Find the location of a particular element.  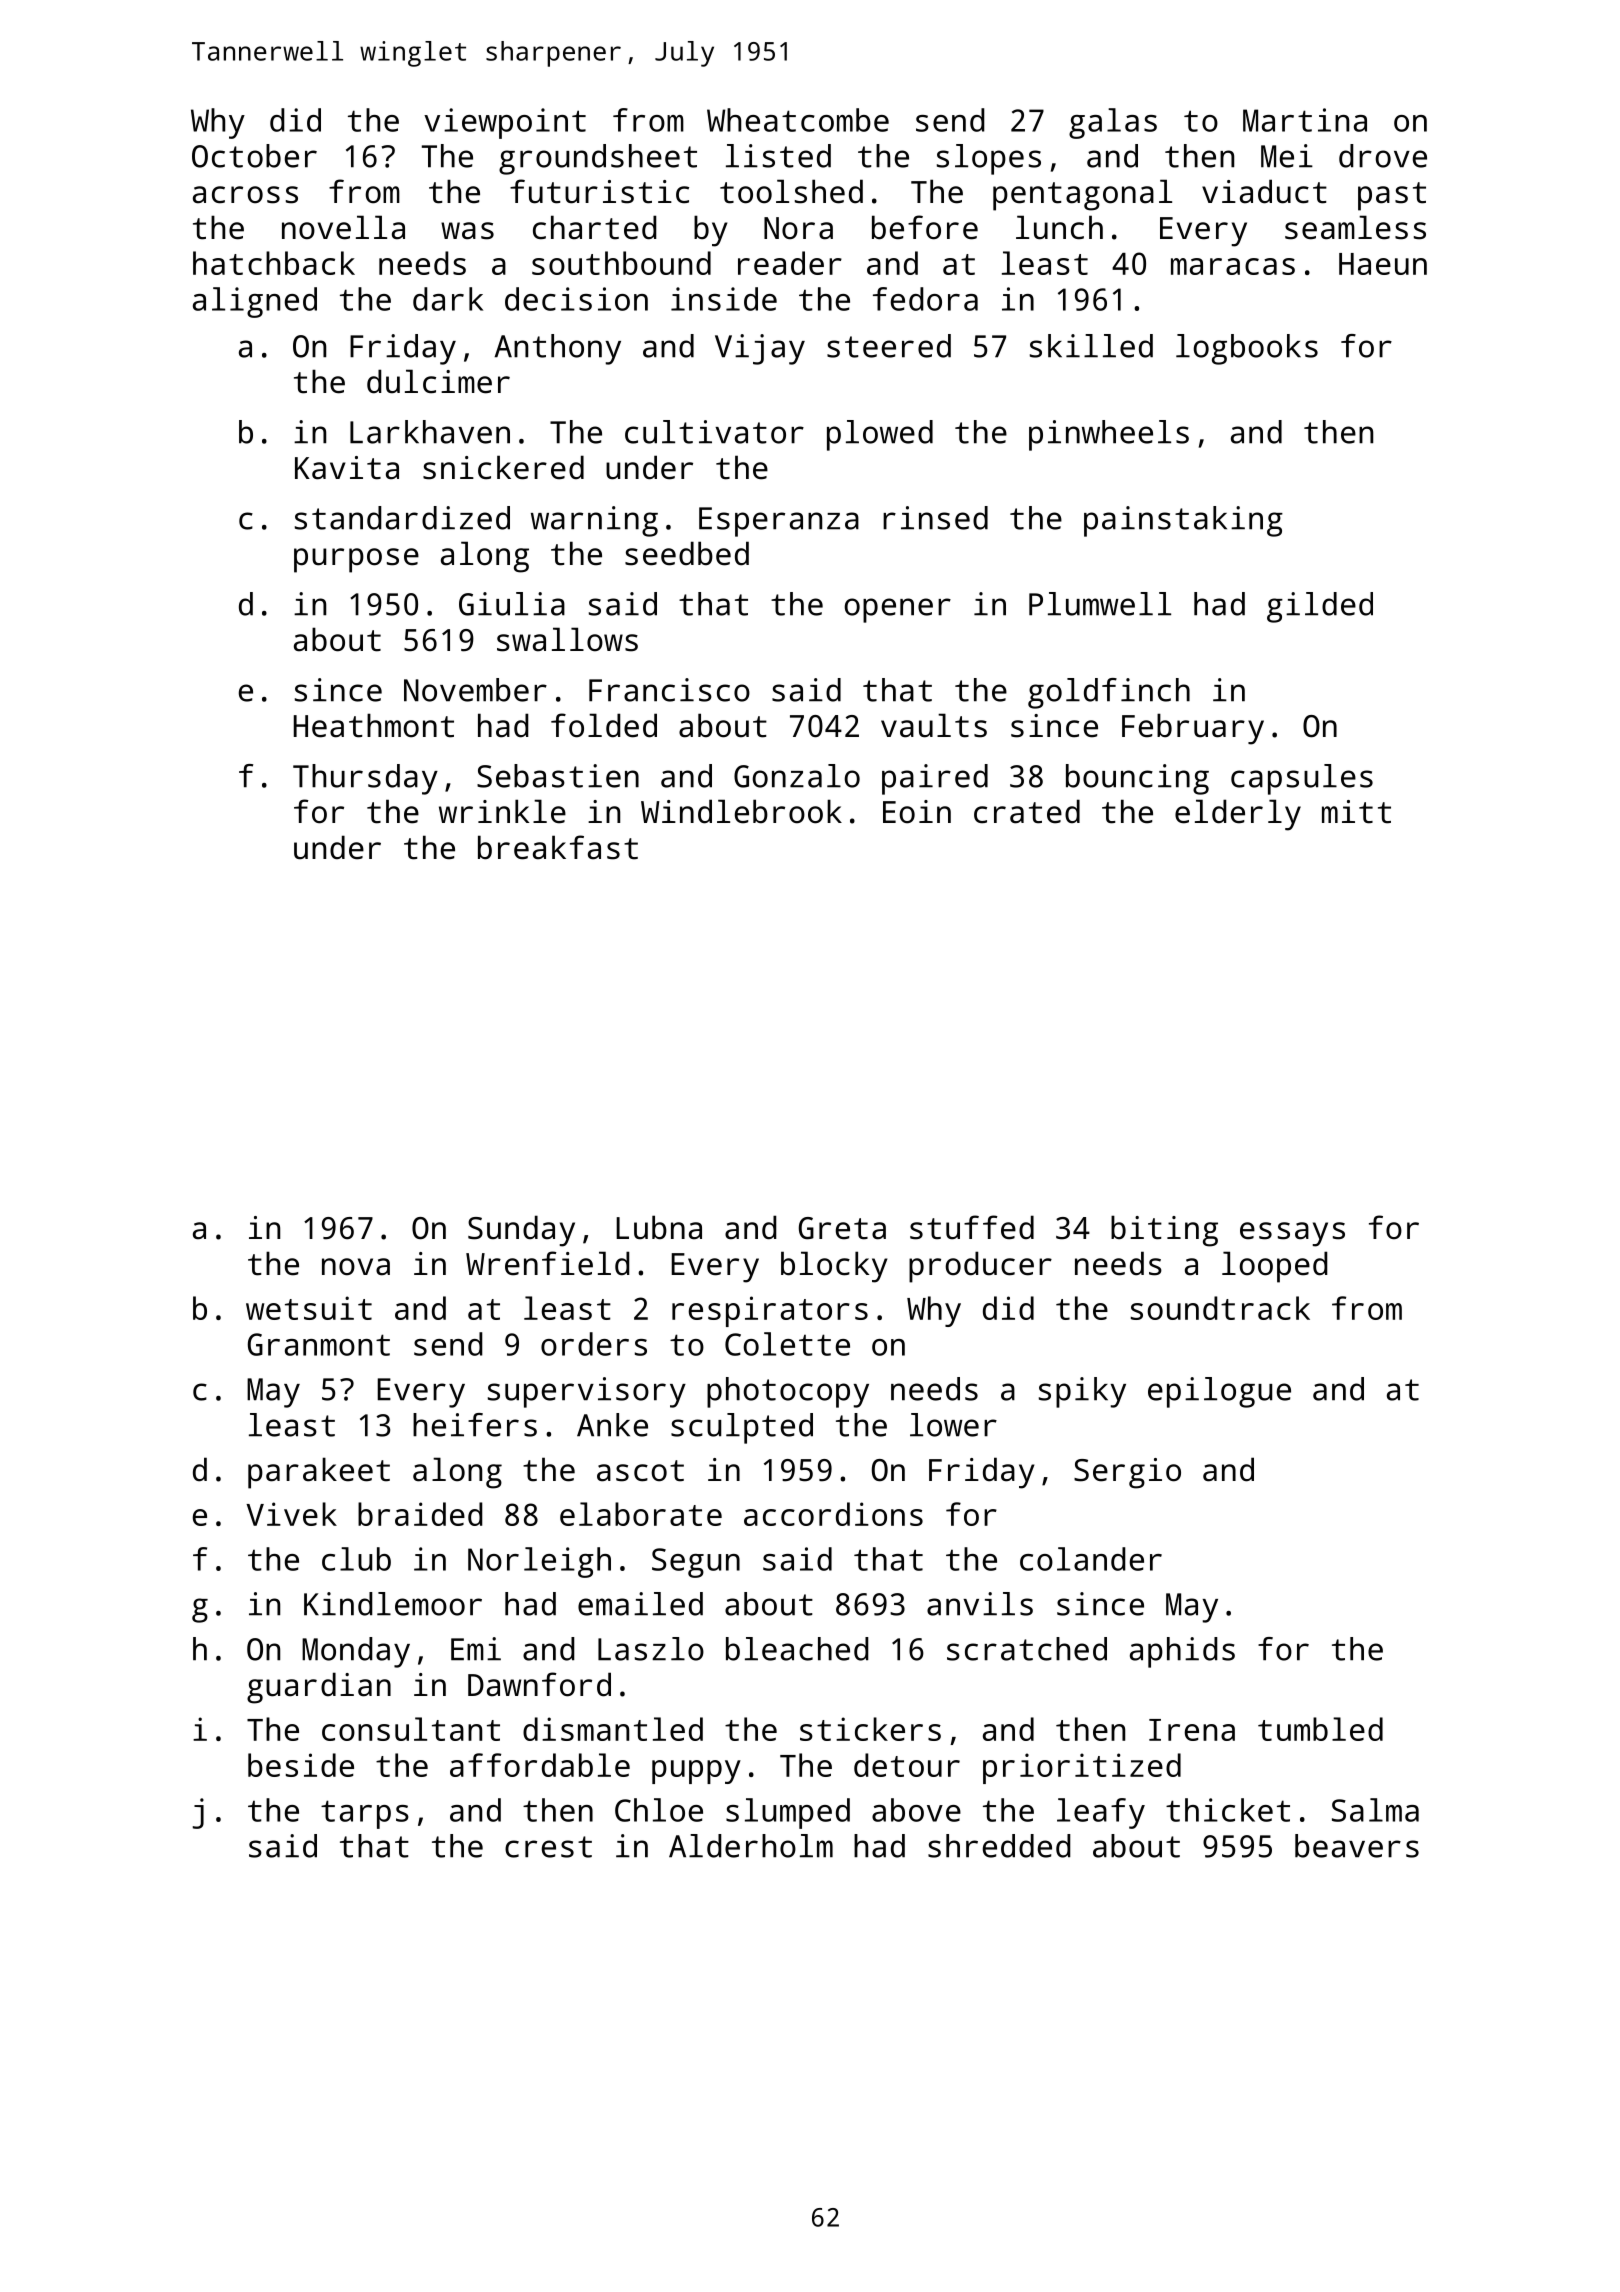

painstaking is located at coordinates (1183, 521).
